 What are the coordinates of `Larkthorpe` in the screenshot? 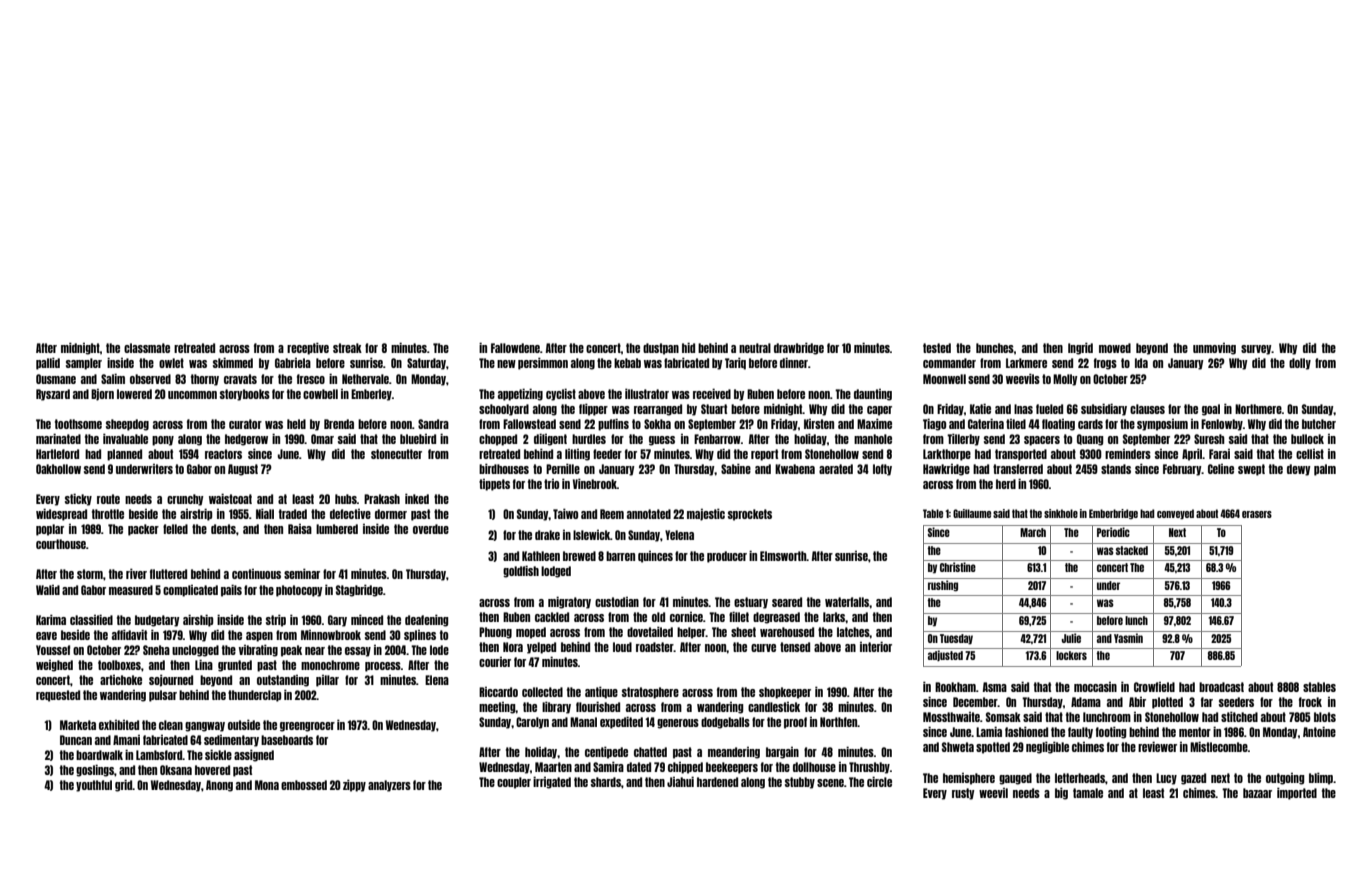 It's located at (947, 455).
